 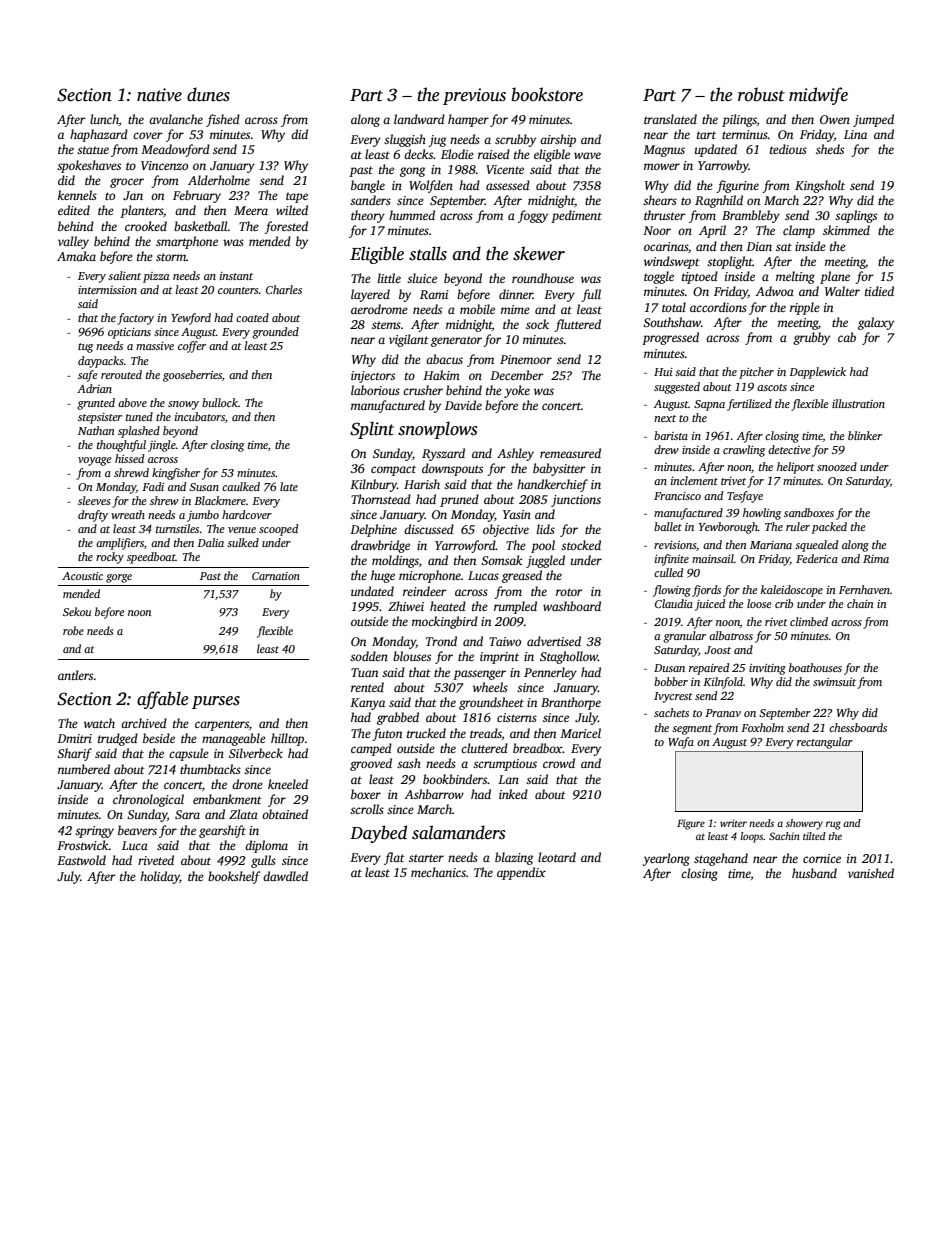 I want to click on Lina, so click(x=855, y=134).
